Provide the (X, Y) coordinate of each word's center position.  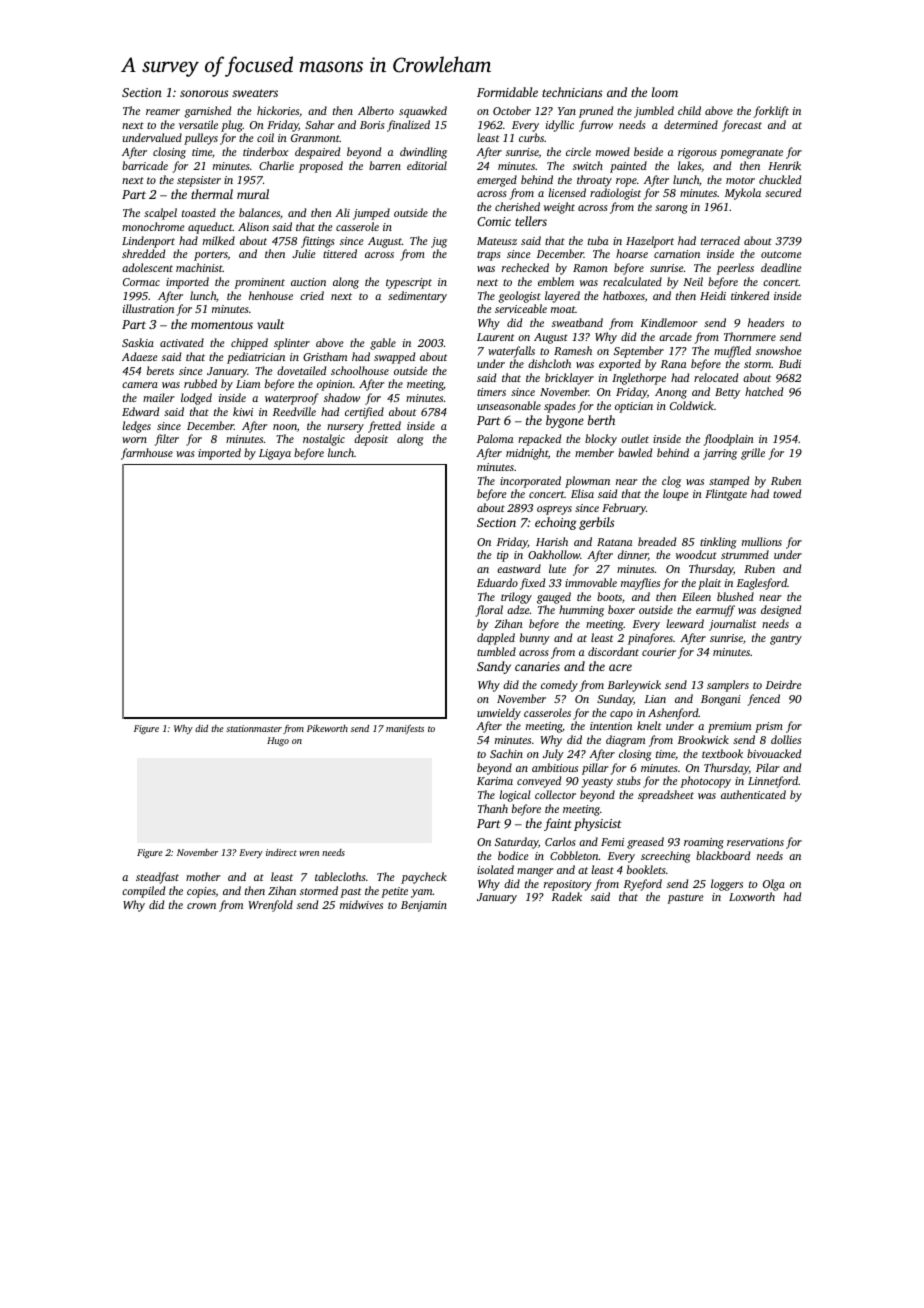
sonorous (204, 93)
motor (740, 180)
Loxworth (752, 896)
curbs (531, 137)
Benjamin (424, 906)
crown (201, 906)
